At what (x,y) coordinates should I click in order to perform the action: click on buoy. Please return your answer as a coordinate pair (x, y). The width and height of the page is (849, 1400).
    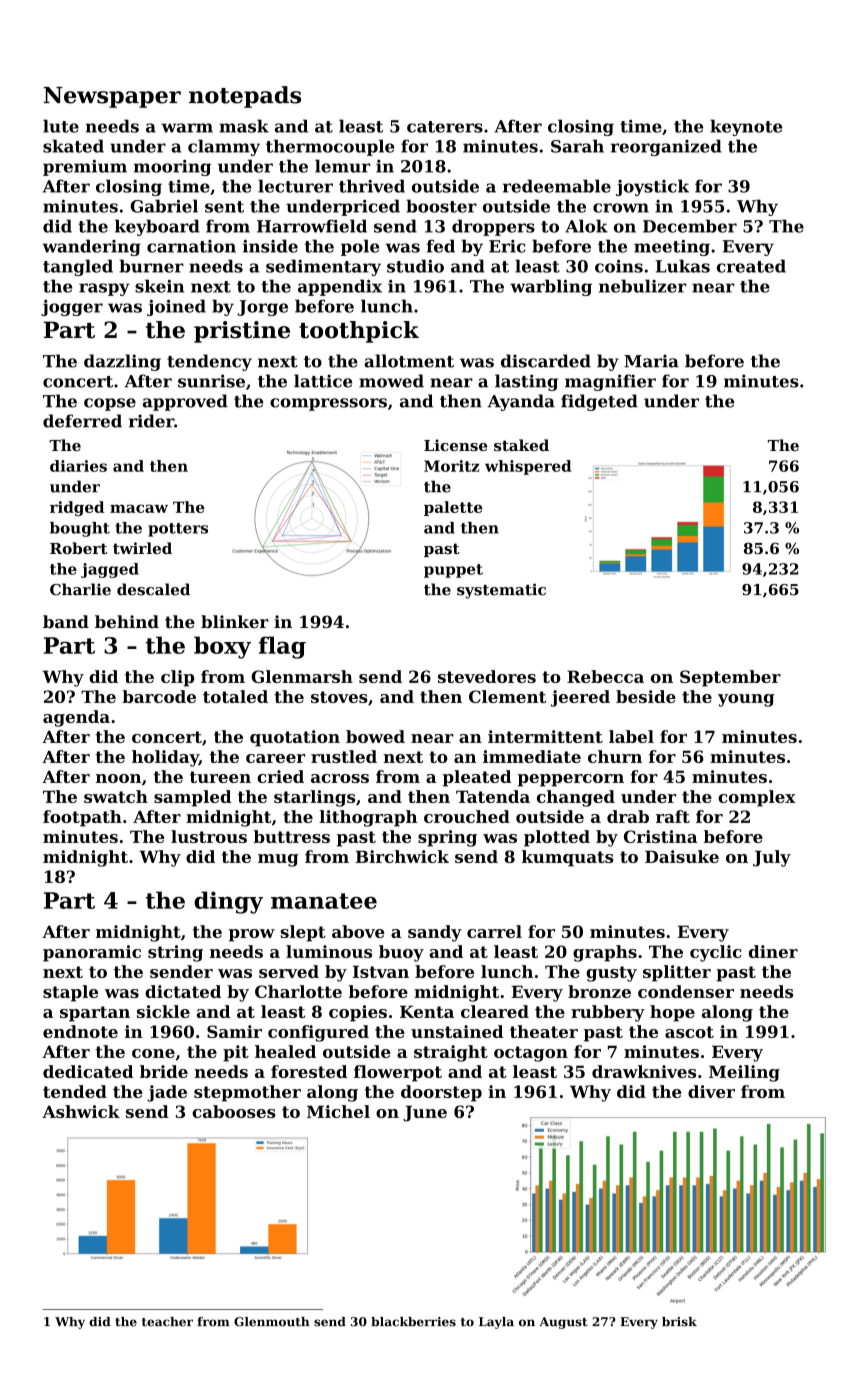
    Looking at the image, I should click on (401, 953).
